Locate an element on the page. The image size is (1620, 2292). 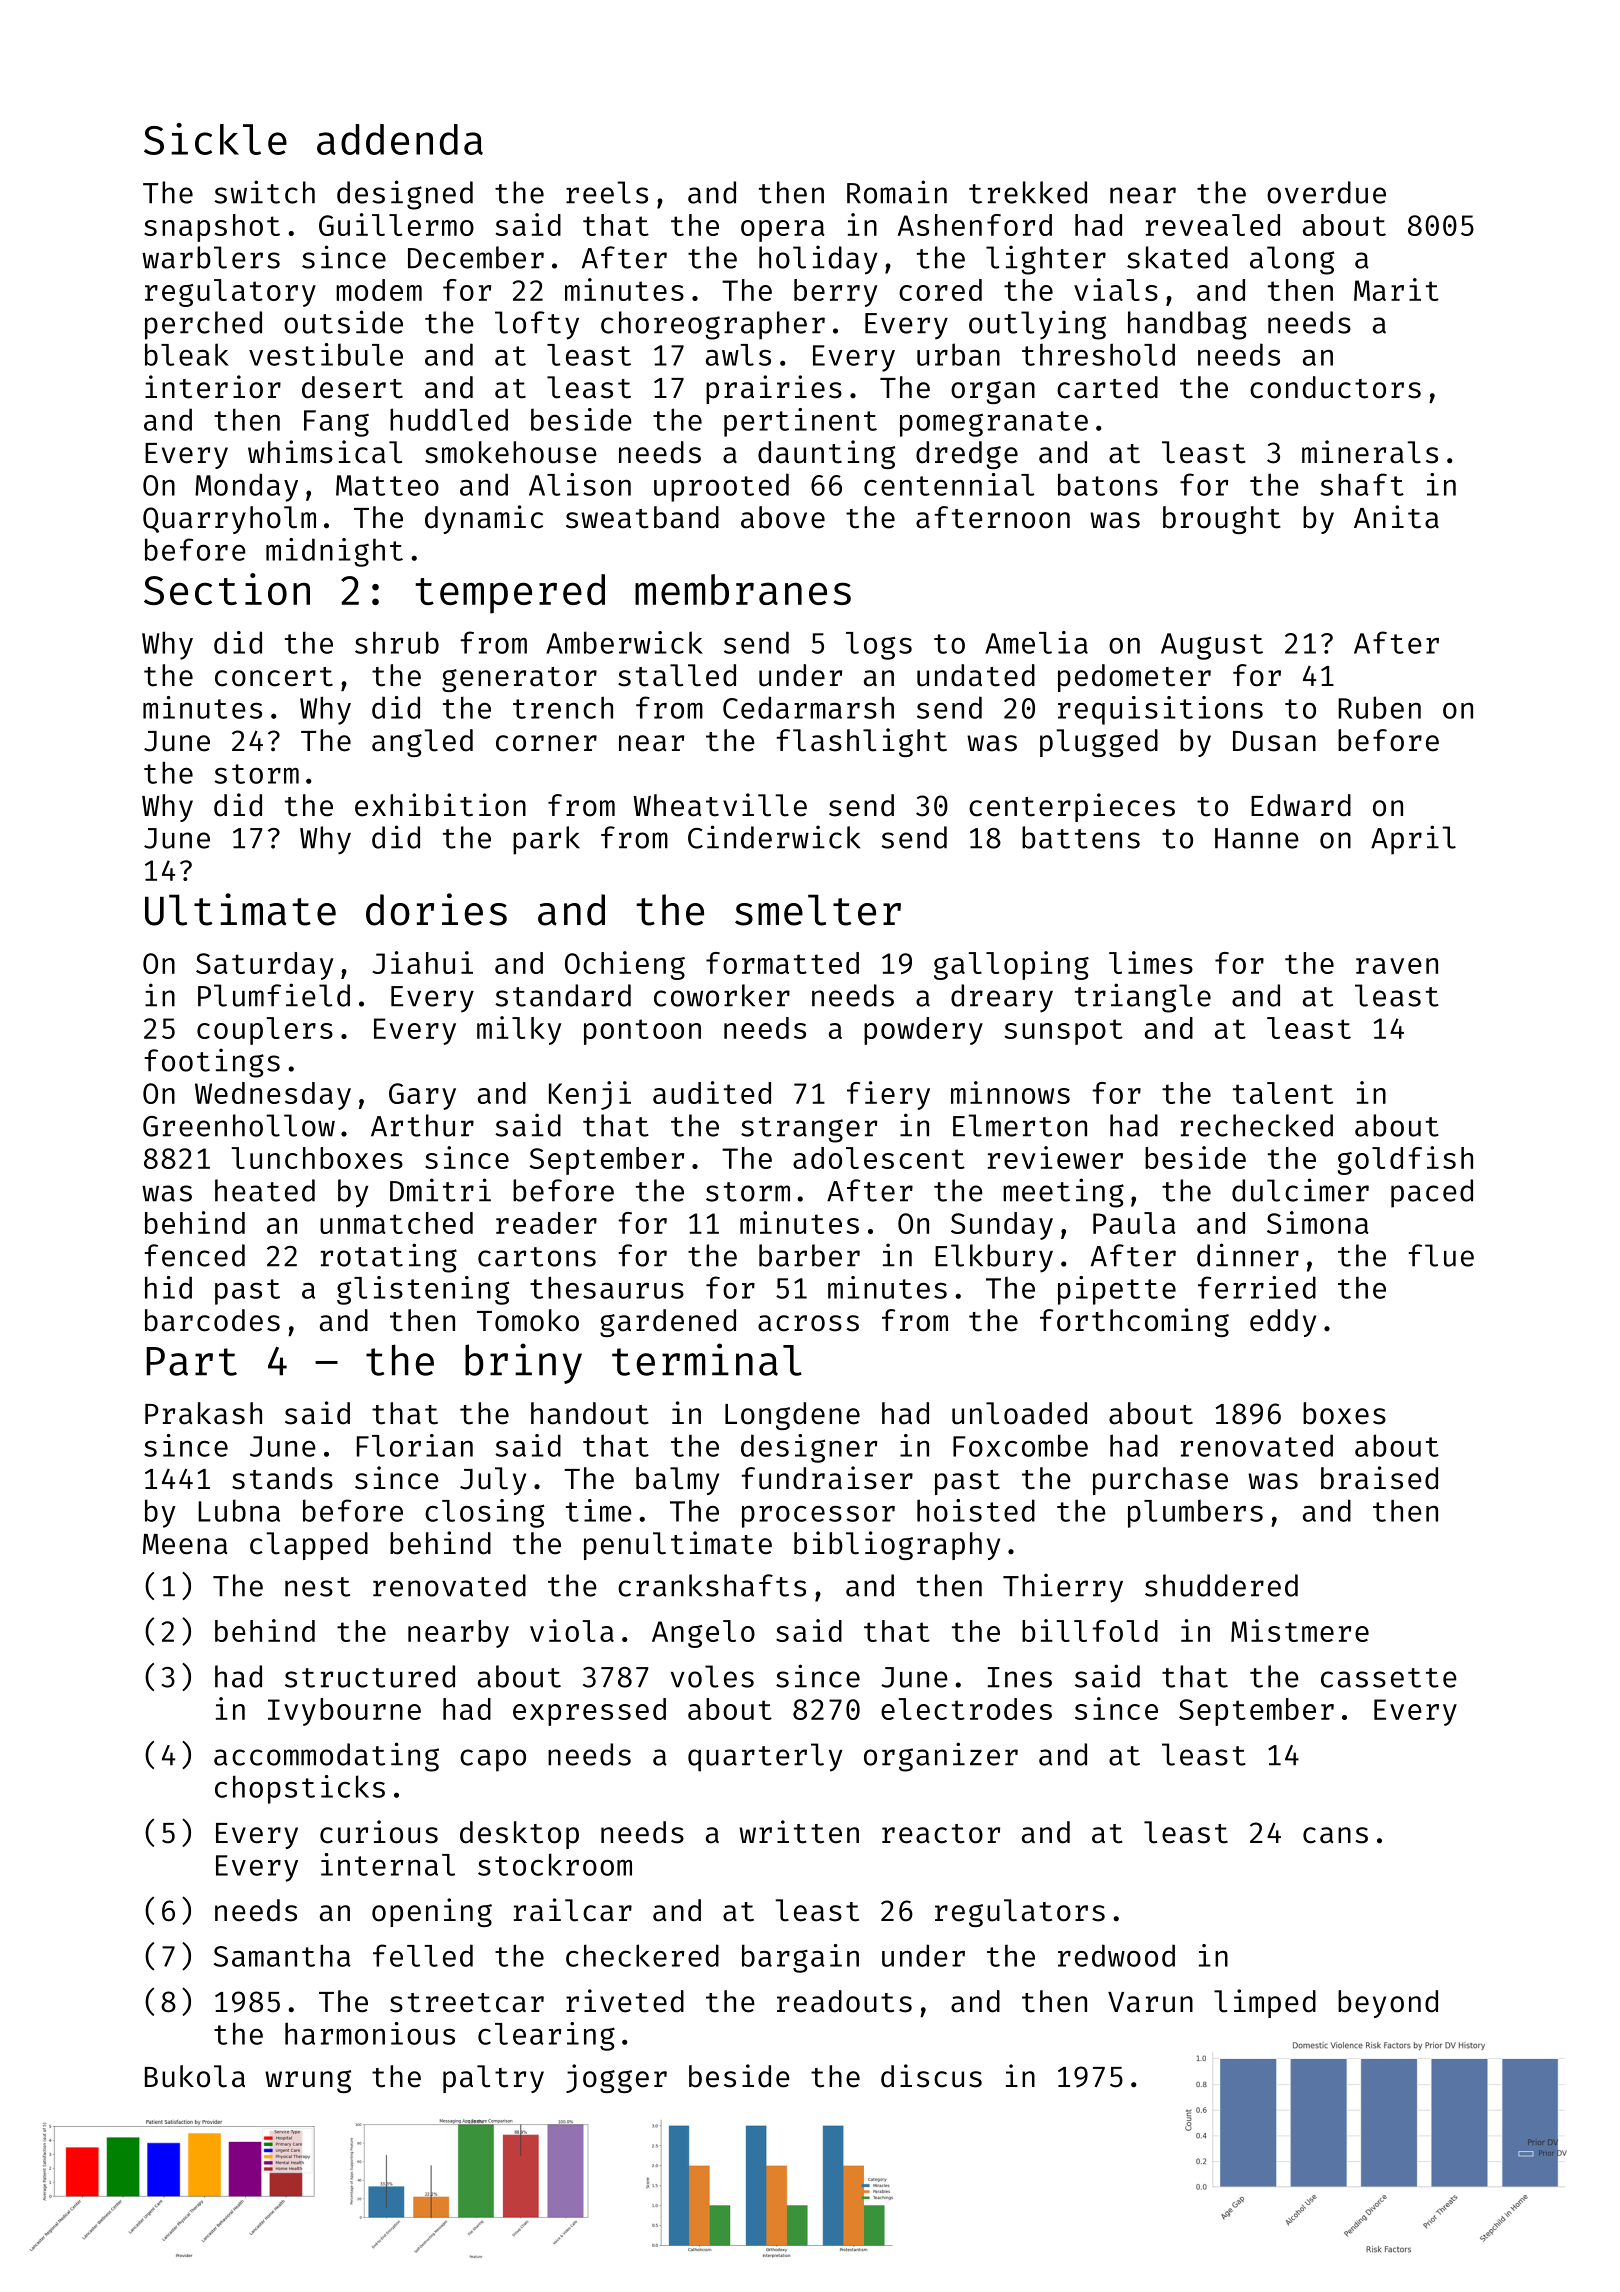
logs is located at coordinates (879, 646).
